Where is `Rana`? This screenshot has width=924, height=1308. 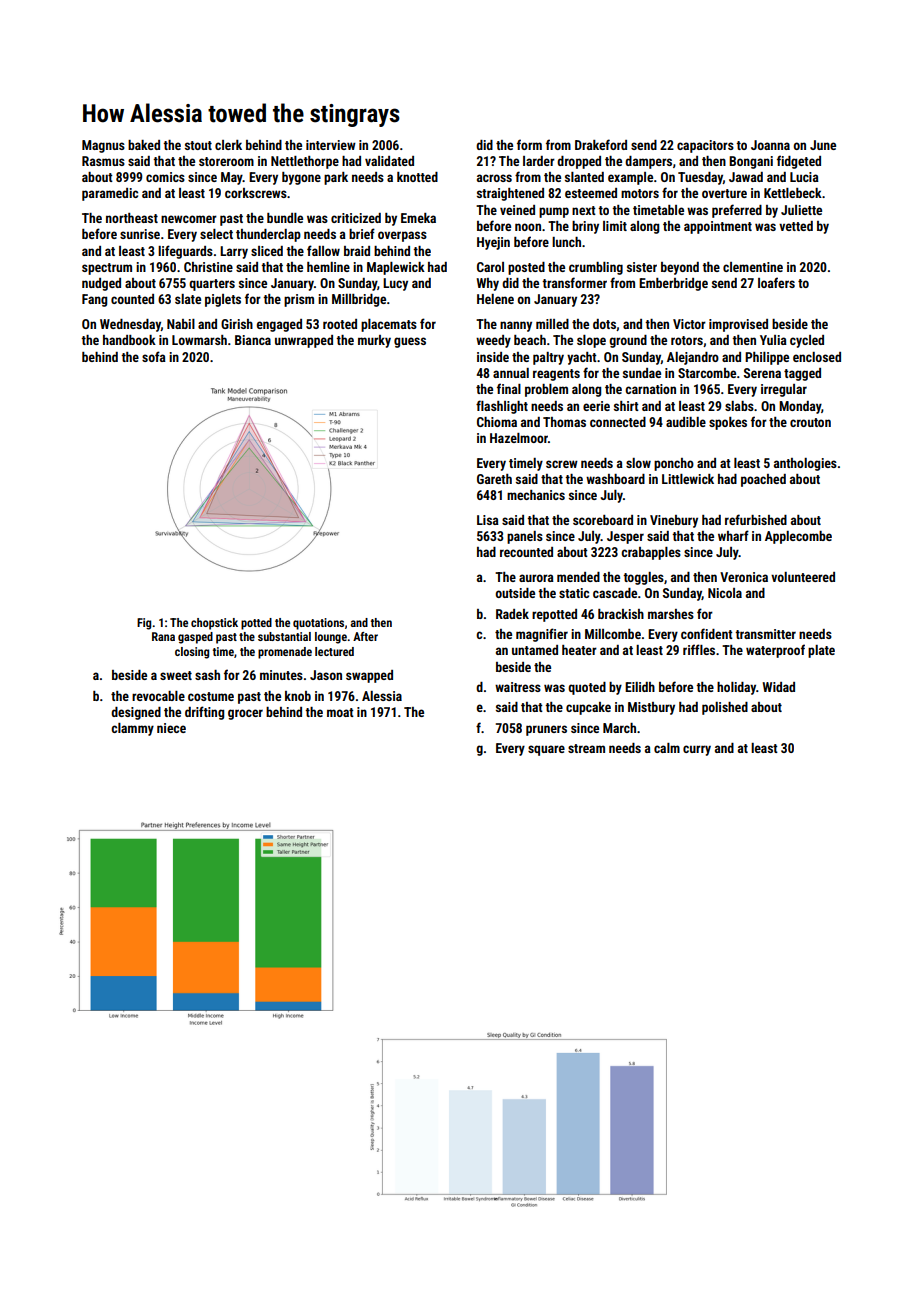 Rana is located at coordinates (163, 636).
